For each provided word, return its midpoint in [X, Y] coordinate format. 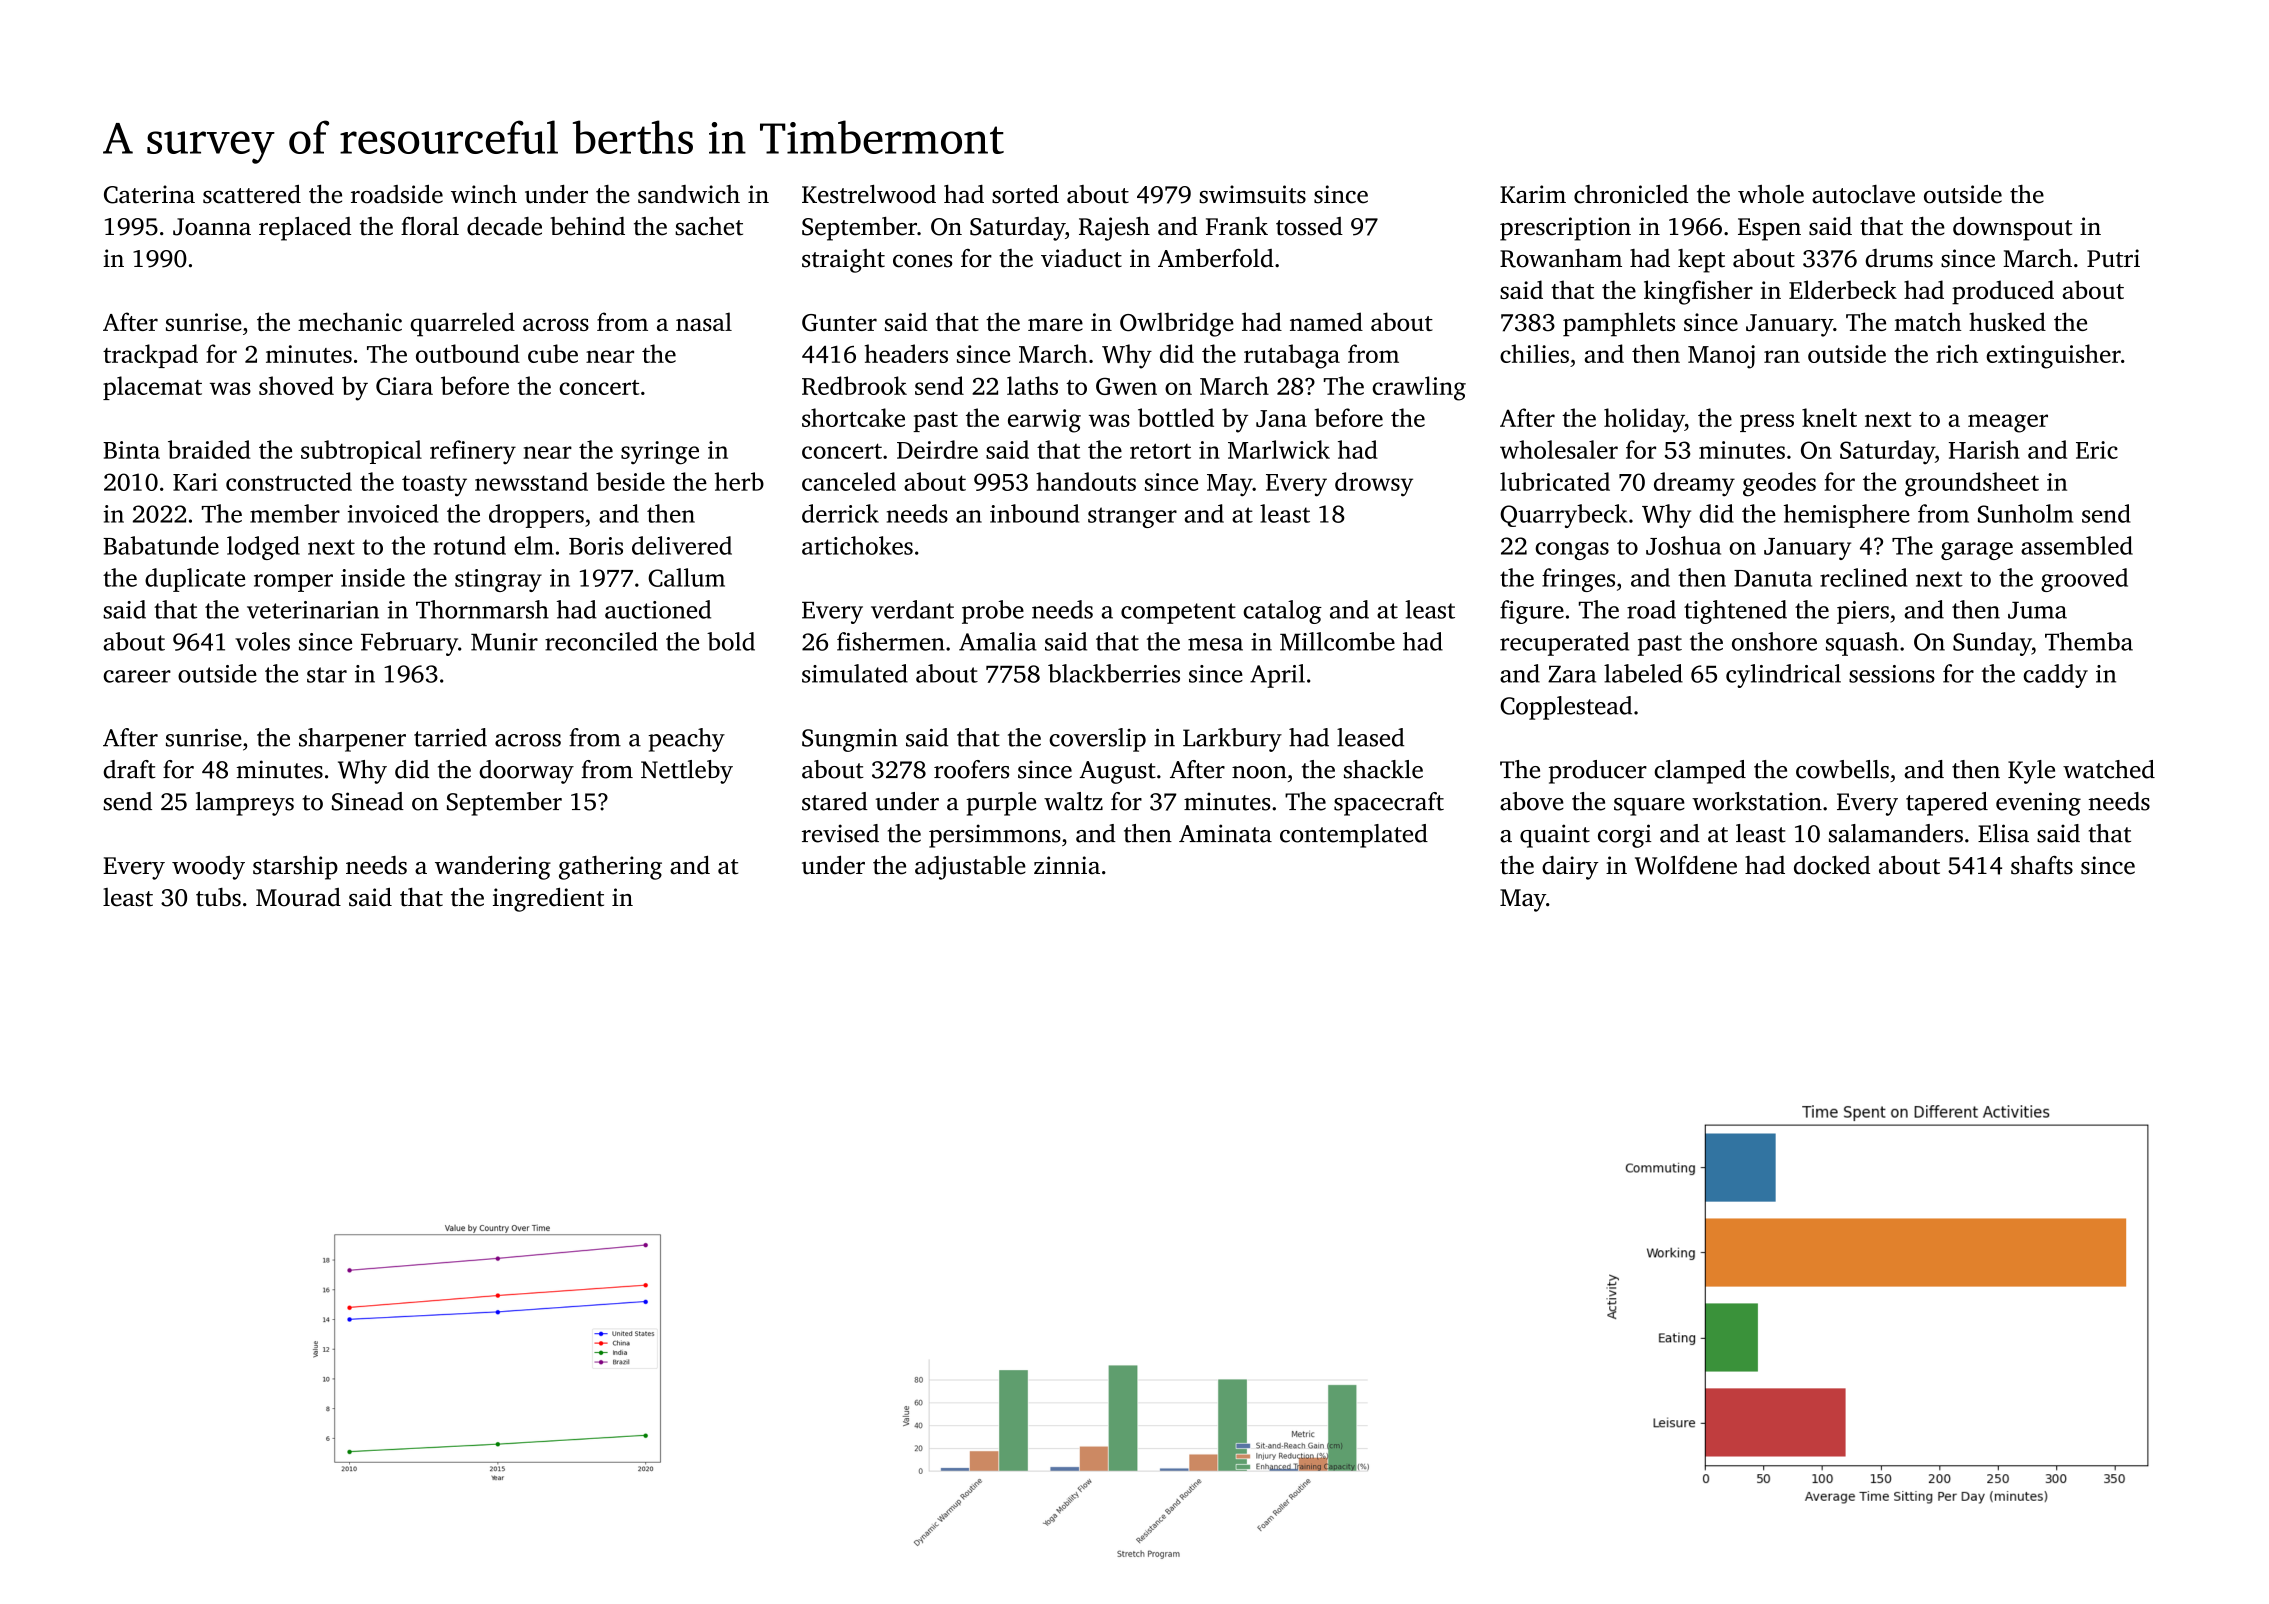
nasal [704, 321]
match [1928, 321]
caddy [2055, 676]
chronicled [1631, 194]
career [137, 676]
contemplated [1354, 836]
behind [587, 226]
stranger [1132, 517]
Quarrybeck [1563, 516]
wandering [493, 868]
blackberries [1114, 673]
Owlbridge [1177, 324]
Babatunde [161, 545]
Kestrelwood [869, 194]
